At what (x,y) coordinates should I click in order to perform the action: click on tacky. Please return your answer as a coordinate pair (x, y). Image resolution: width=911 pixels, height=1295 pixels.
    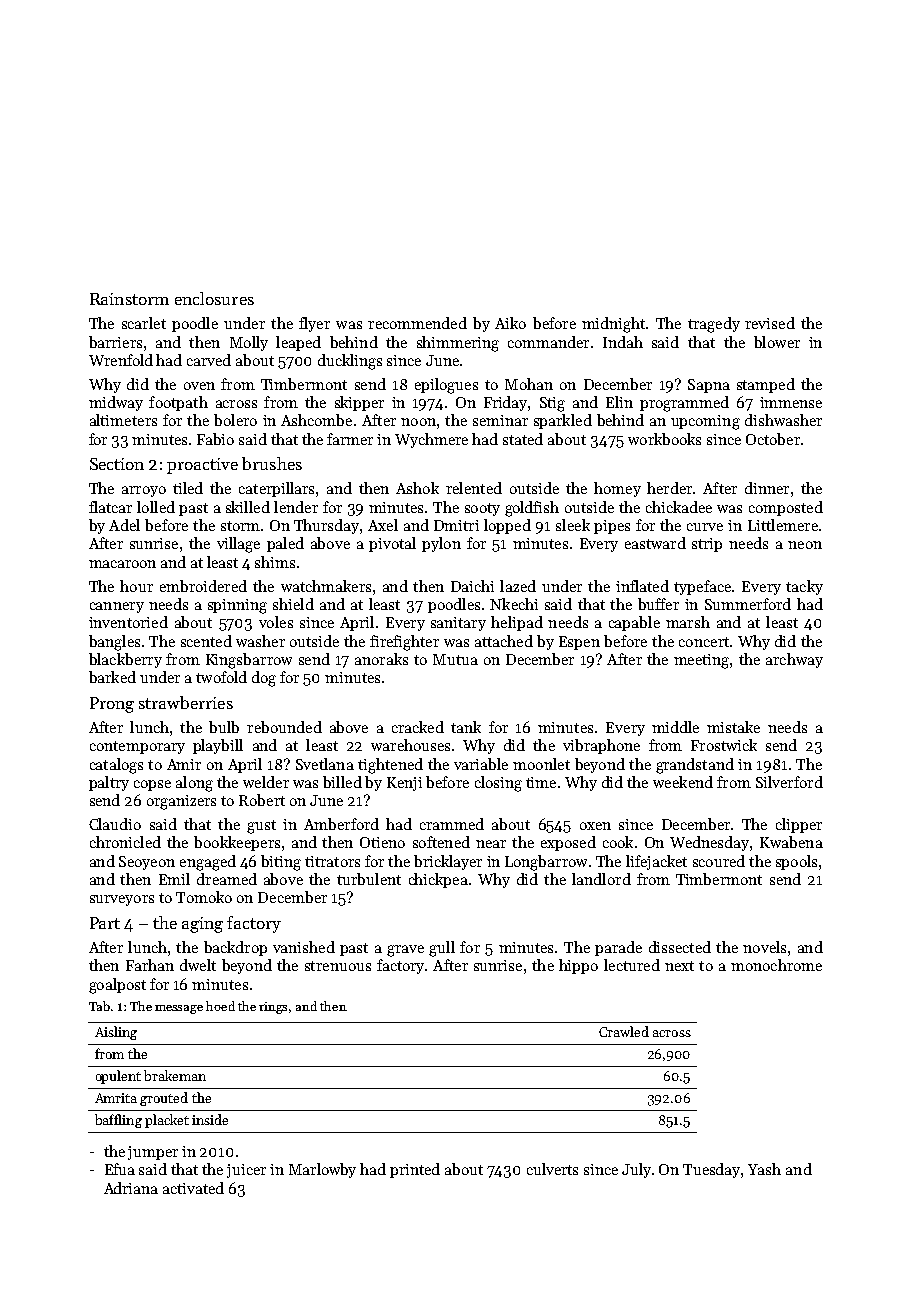
    Looking at the image, I should click on (804, 587).
